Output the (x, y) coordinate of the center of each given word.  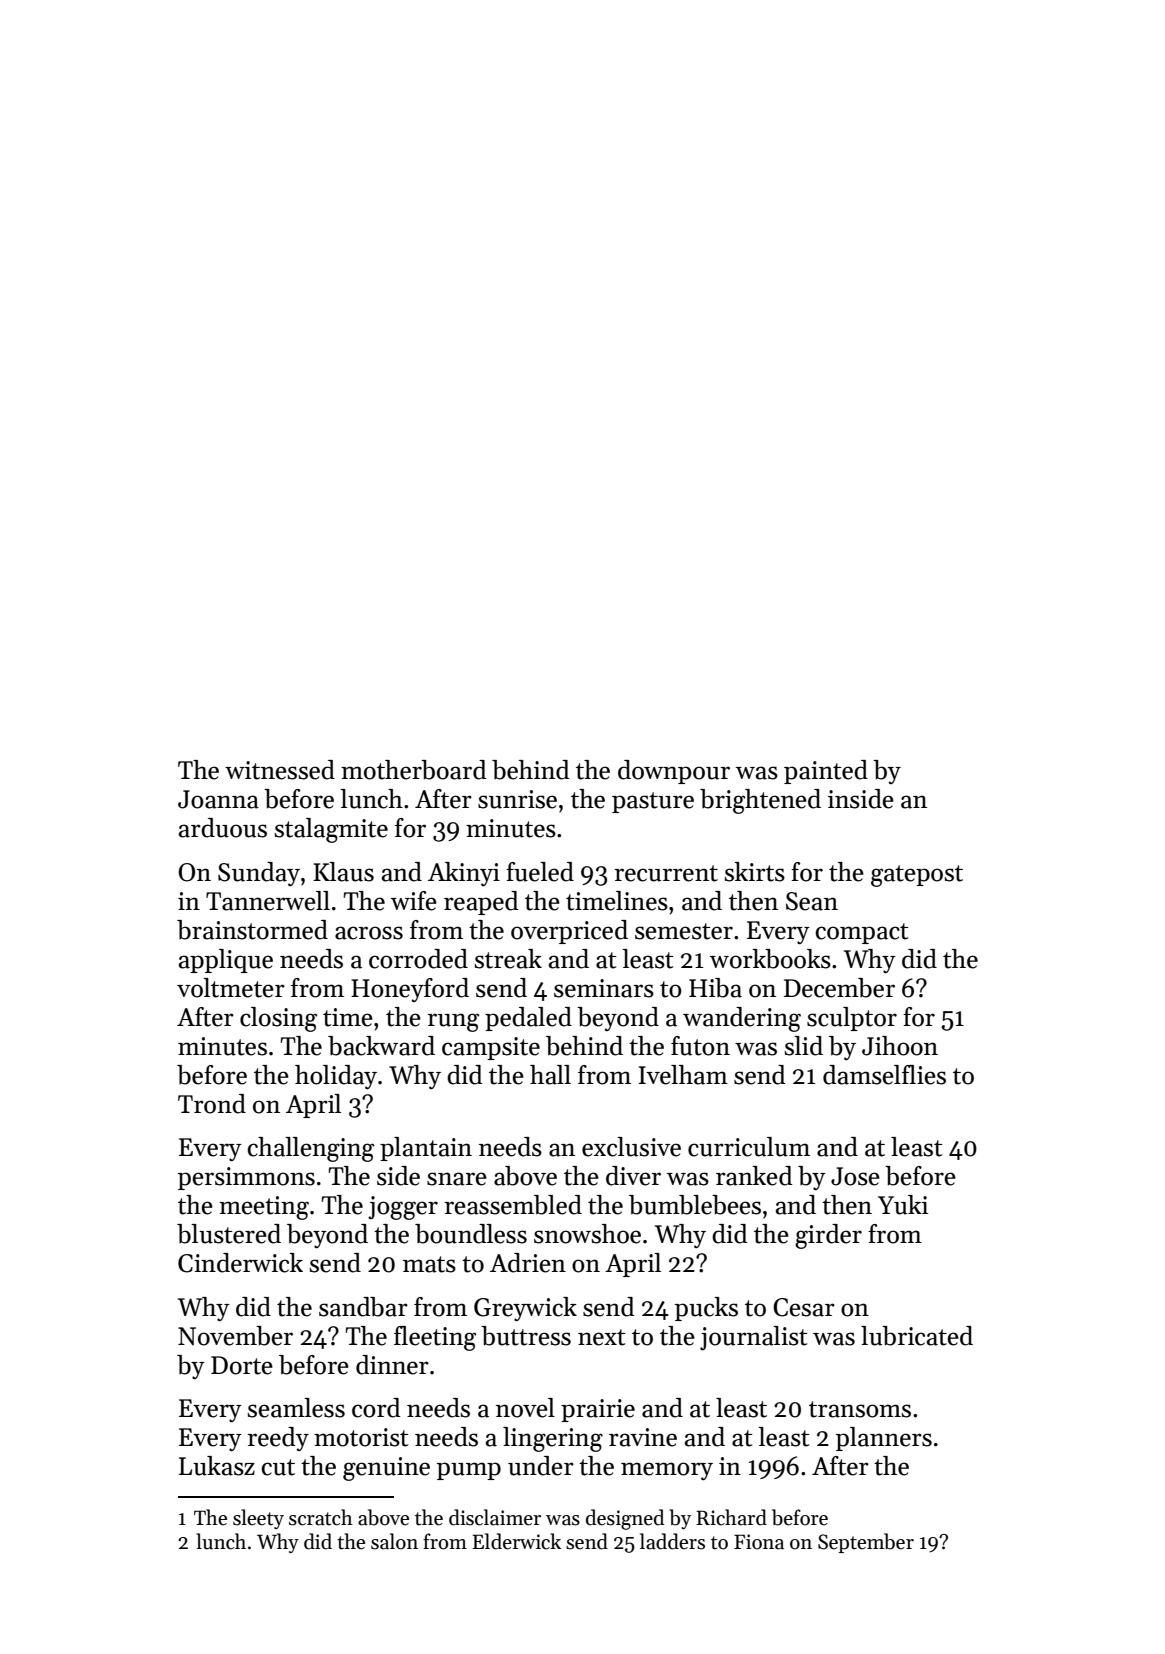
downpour (674, 772)
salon (394, 1541)
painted (826, 772)
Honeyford (410, 990)
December (839, 988)
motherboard (414, 770)
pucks (706, 1309)
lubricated (917, 1336)
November (235, 1336)
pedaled (528, 1019)
